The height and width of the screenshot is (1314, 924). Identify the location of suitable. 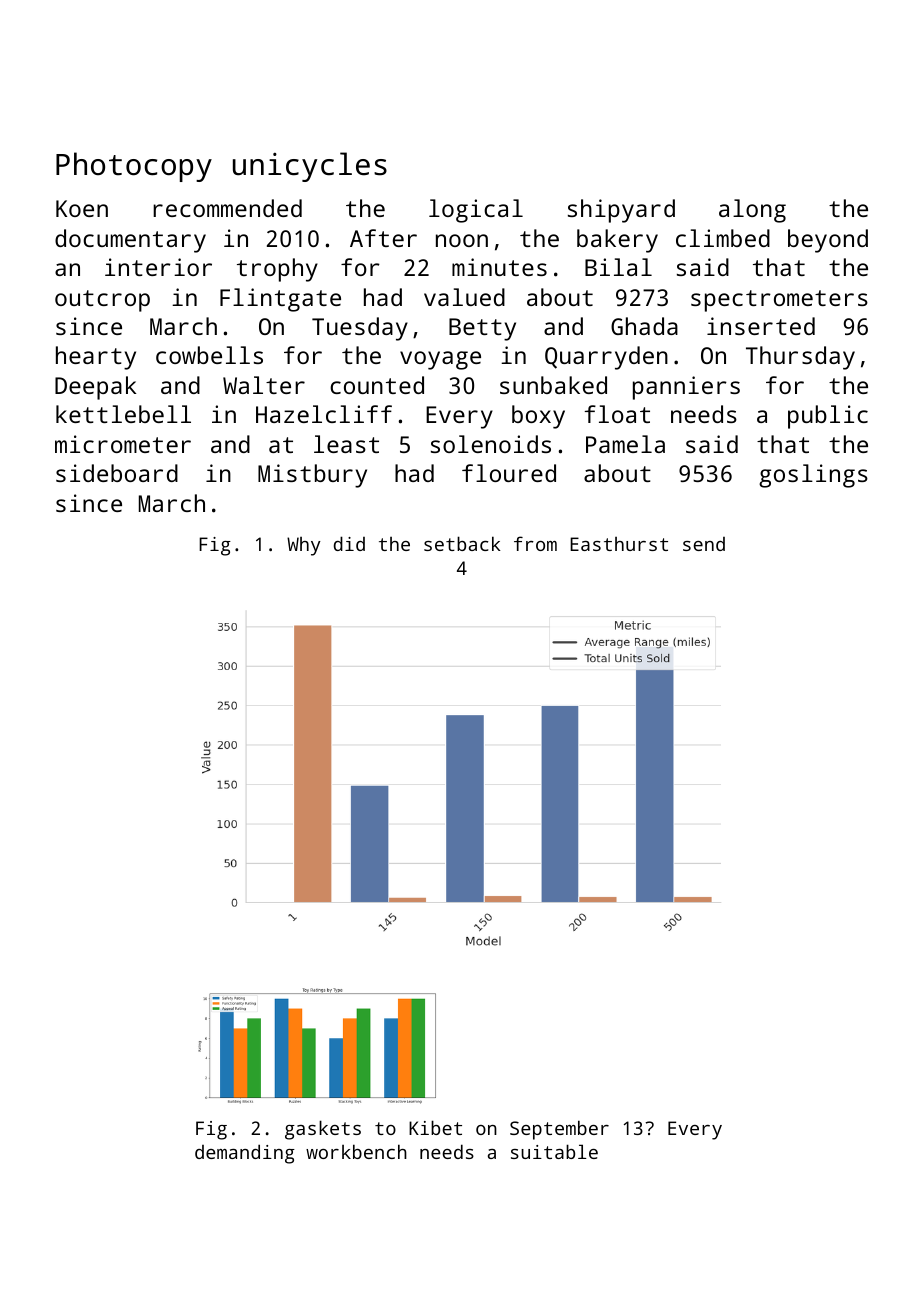
(554, 1151).
